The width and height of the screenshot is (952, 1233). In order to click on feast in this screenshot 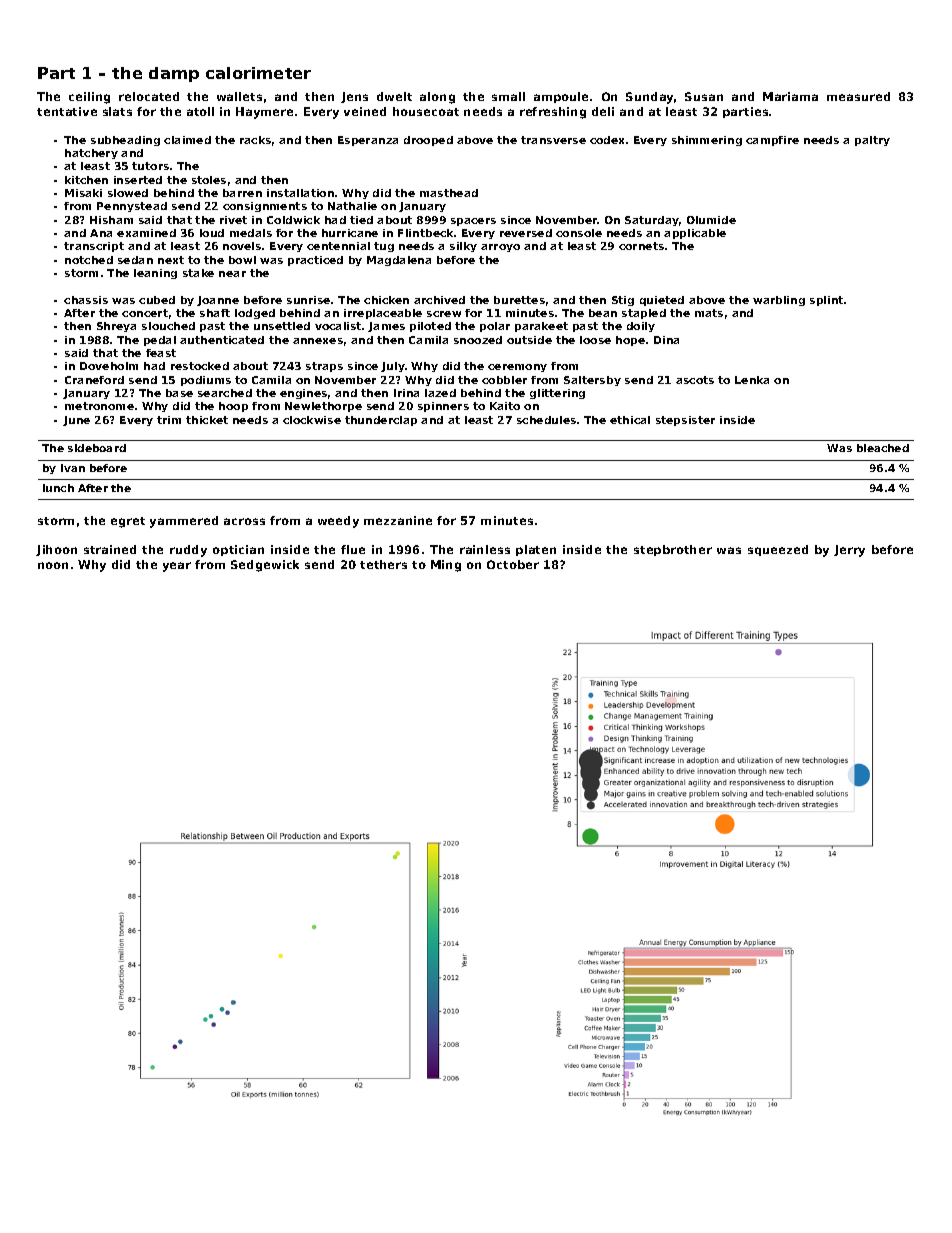, I will do `click(161, 353)`.
